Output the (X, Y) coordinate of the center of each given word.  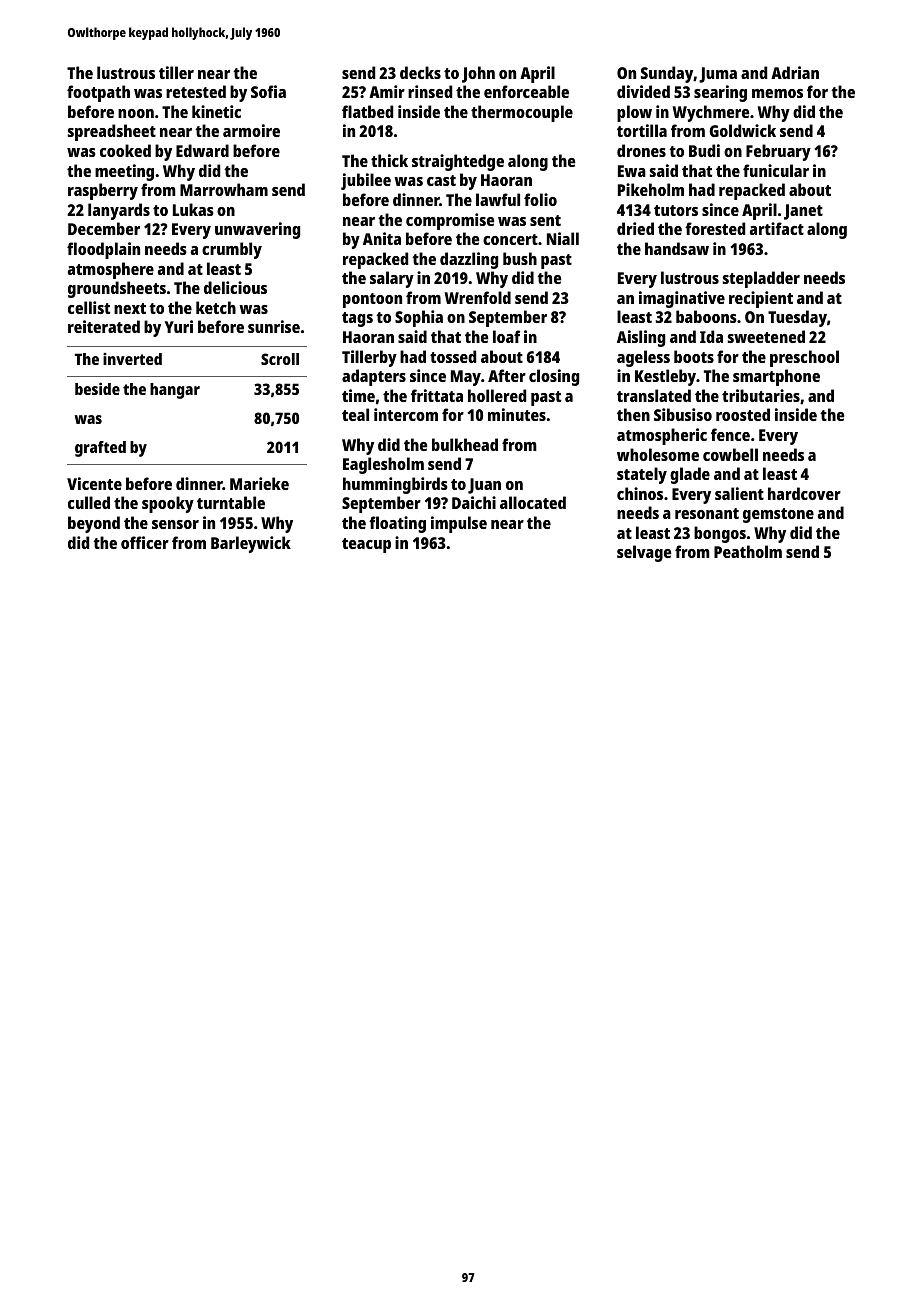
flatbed (367, 111)
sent (545, 220)
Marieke (259, 483)
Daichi (474, 502)
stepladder (761, 279)
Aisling (641, 338)
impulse (459, 524)
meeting (124, 172)
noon (136, 113)
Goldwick (742, 130)
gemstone (778, 515)
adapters (374, 377)
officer (145, 542)
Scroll (280, 359)
